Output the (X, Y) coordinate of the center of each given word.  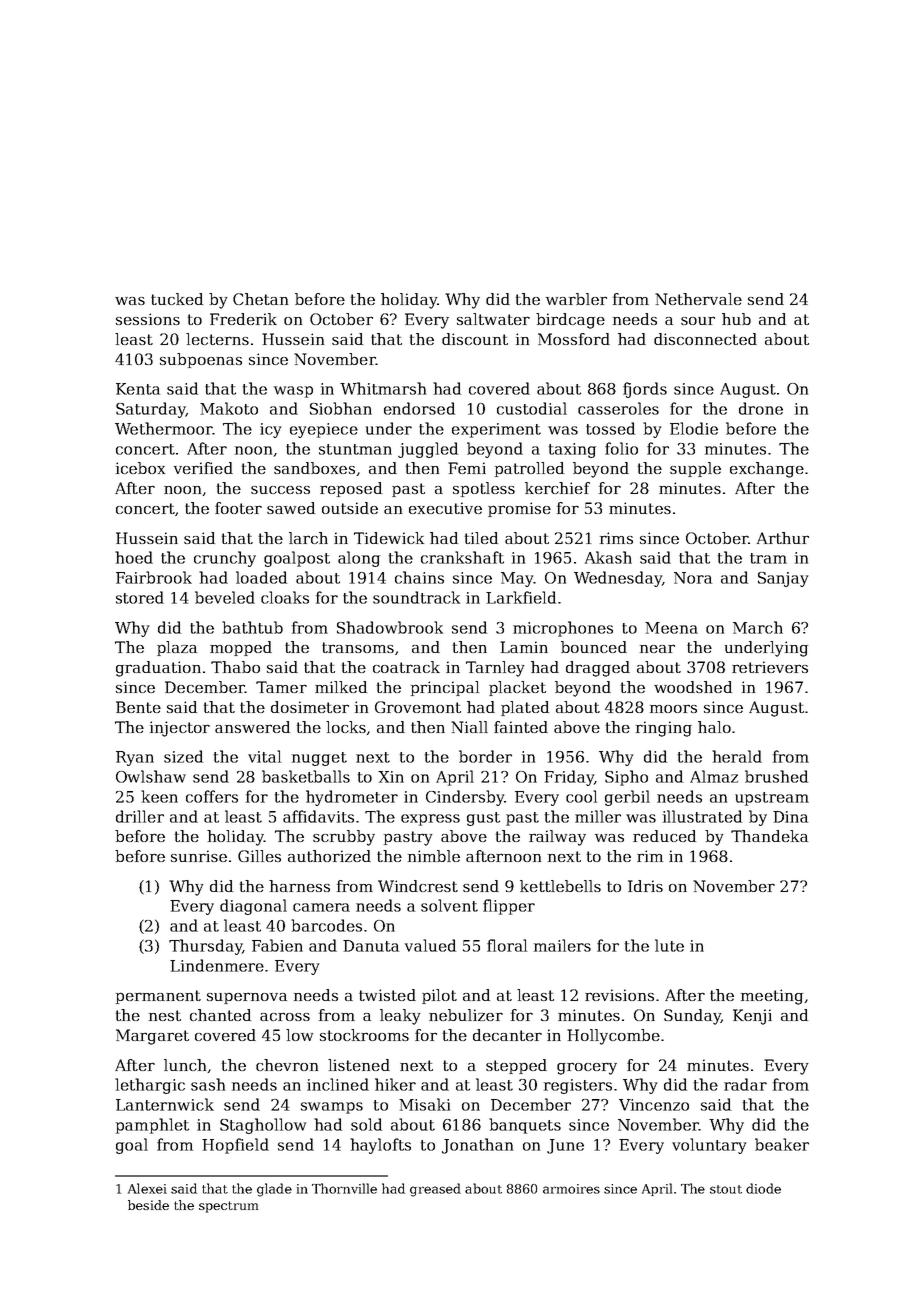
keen (159, 796)
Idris (645, 886)
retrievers (770, 667)
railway (557, 838)
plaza (177, 648)
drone (761, 408)
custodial (532, 408)
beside (148, 1205)
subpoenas (201, 360)
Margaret (152, 1037)
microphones (563, 629)
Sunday (692, 1017)
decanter (507, 1035)
